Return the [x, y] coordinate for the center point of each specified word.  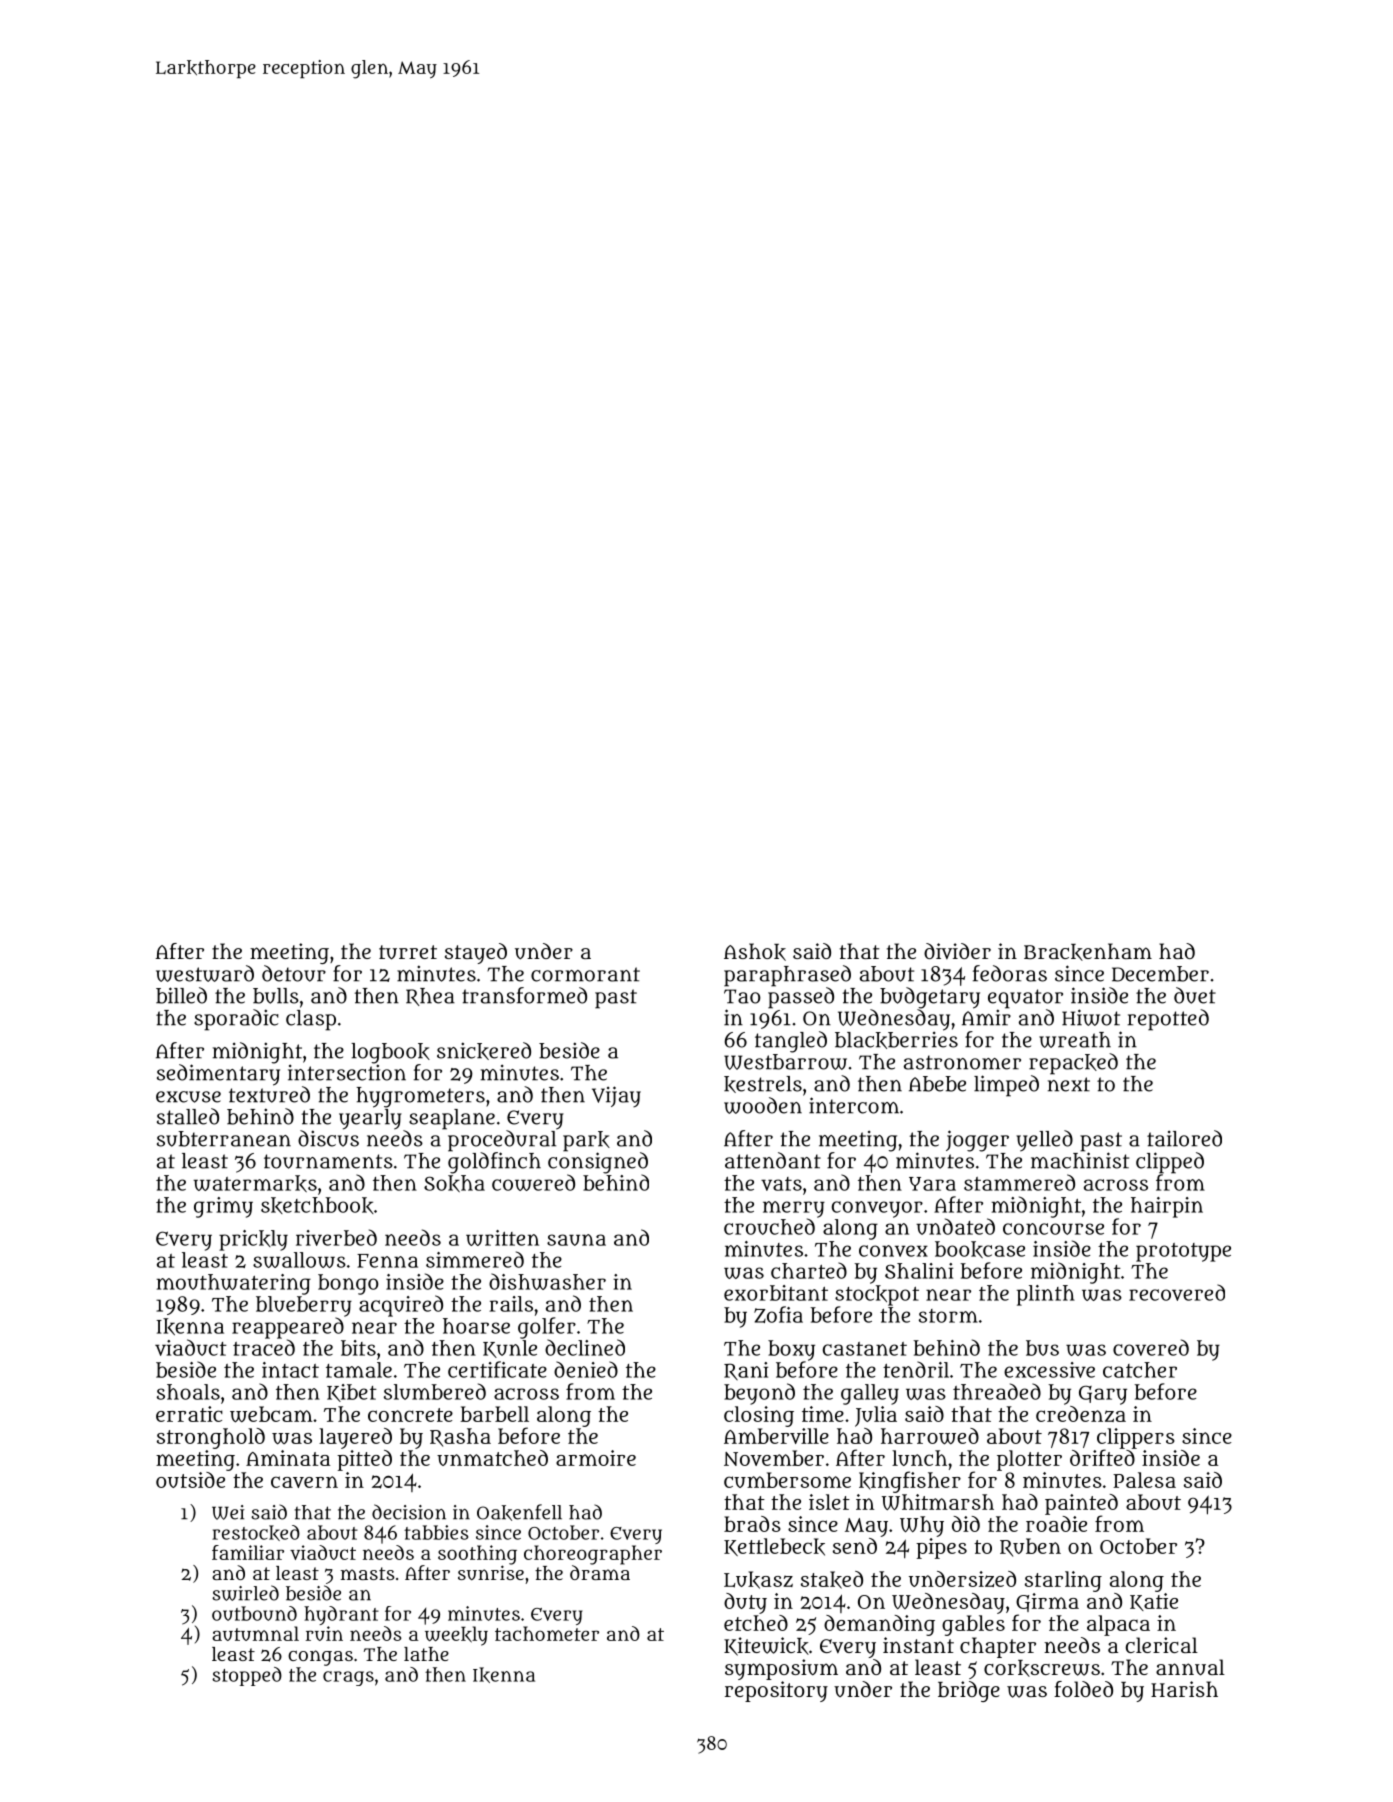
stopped [247, 1676]
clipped [1170, 1163]
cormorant [585, 974]
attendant [773, 1160]
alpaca [1118, 1625]
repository [776, 1691]
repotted [1168, 1020]
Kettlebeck [774, 1547]
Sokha [454, 1183]
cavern [304, 1482]
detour [294, 973]
